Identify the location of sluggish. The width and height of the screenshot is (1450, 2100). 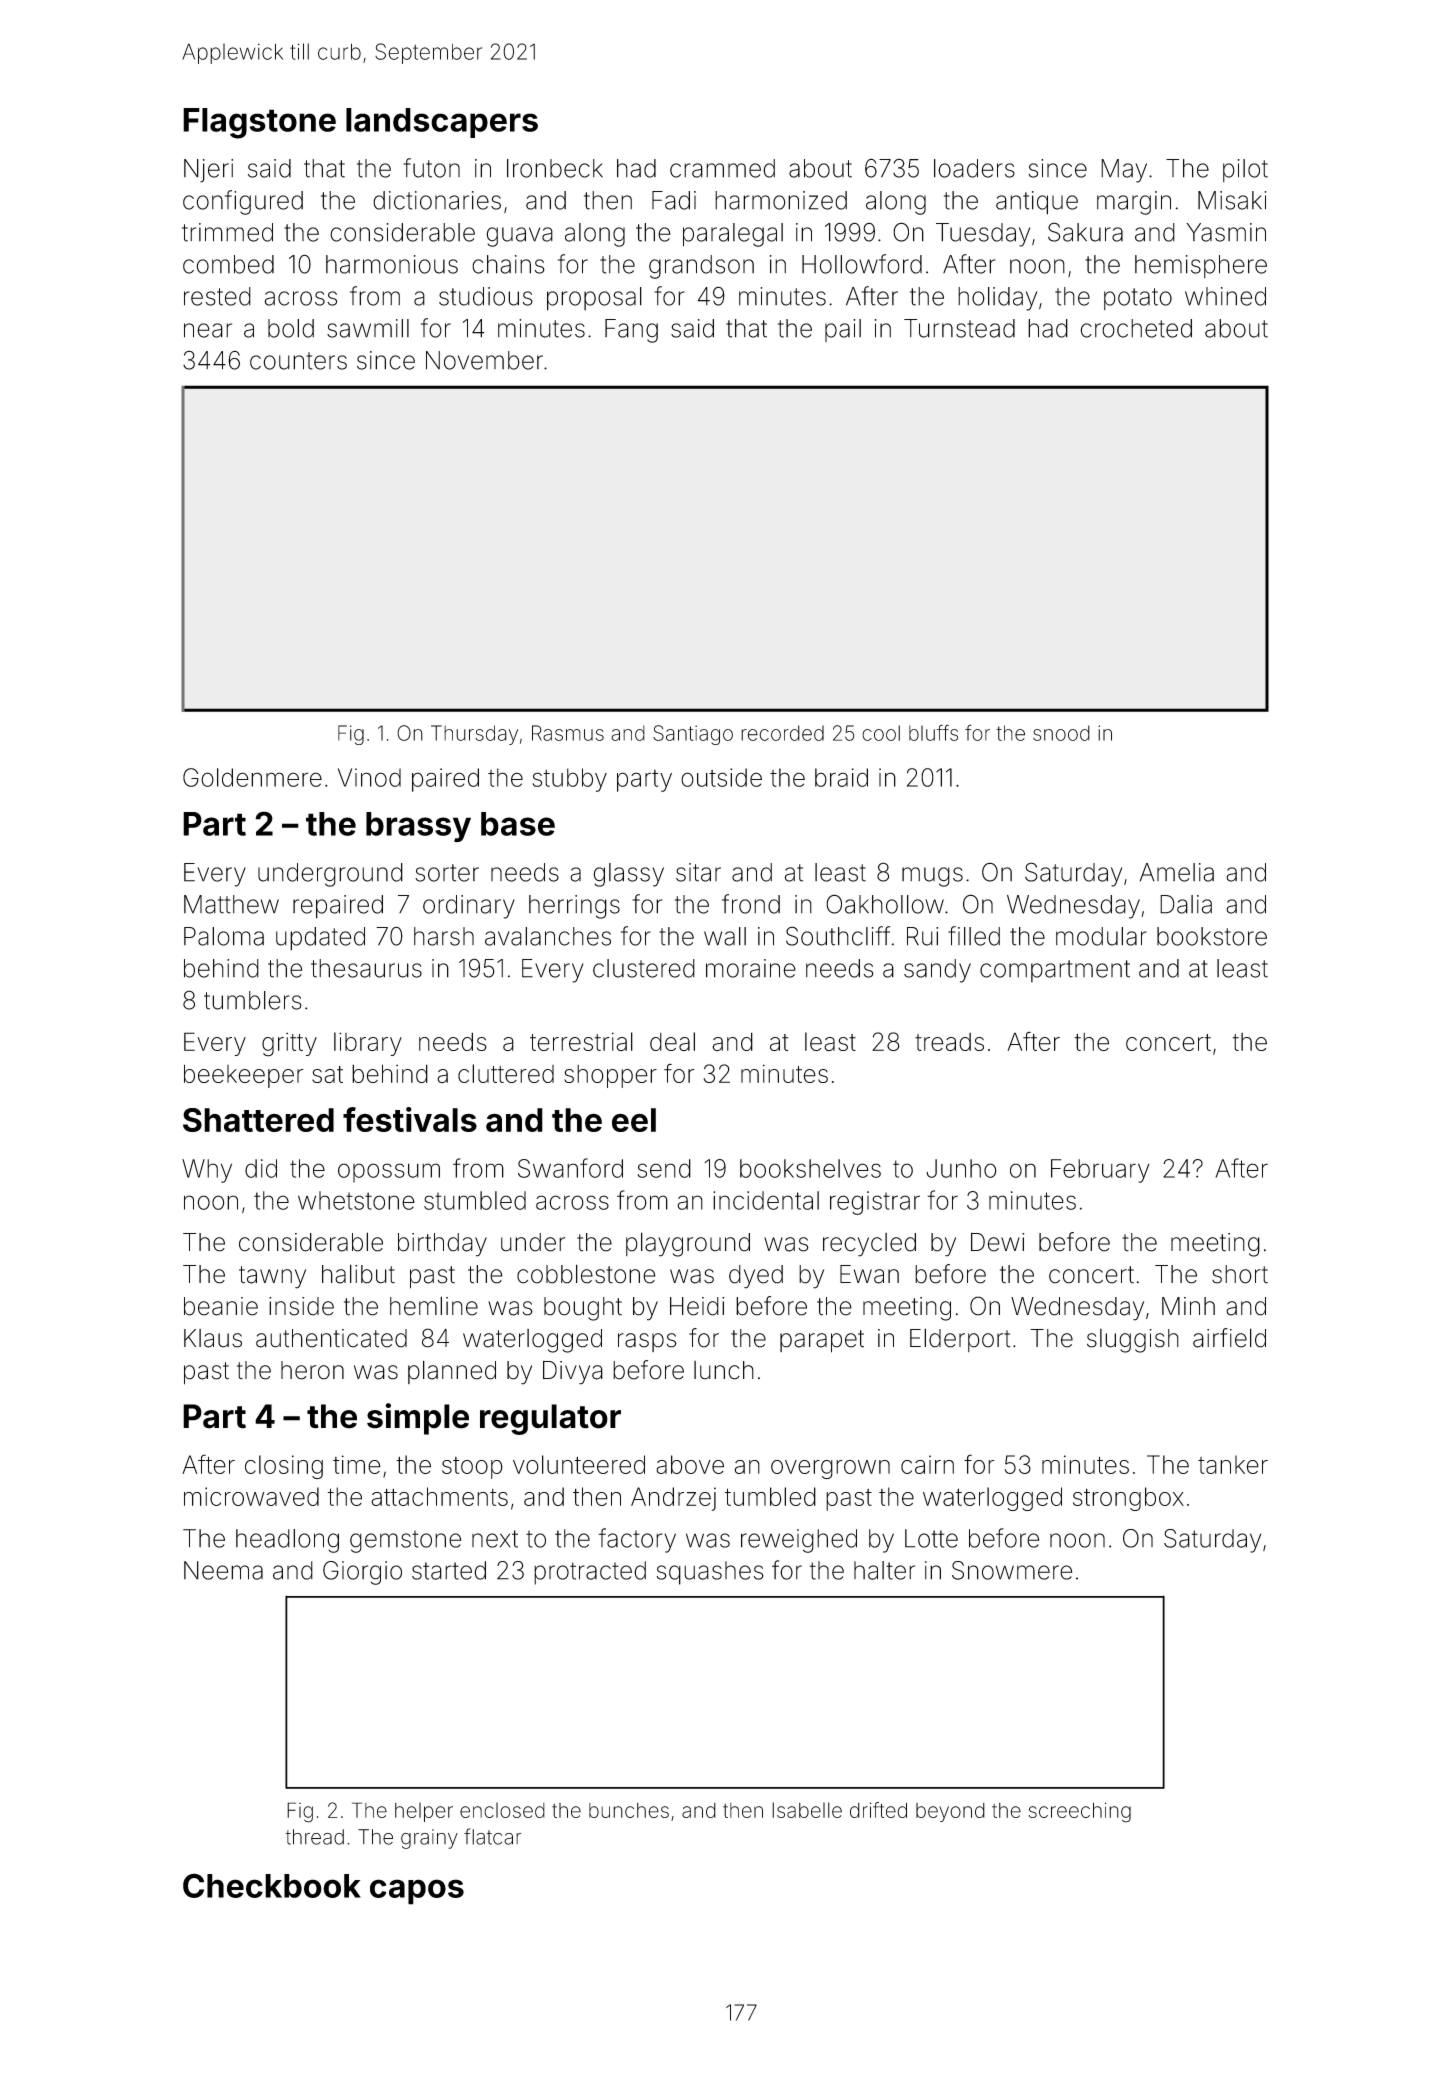
(1133, 1341).
